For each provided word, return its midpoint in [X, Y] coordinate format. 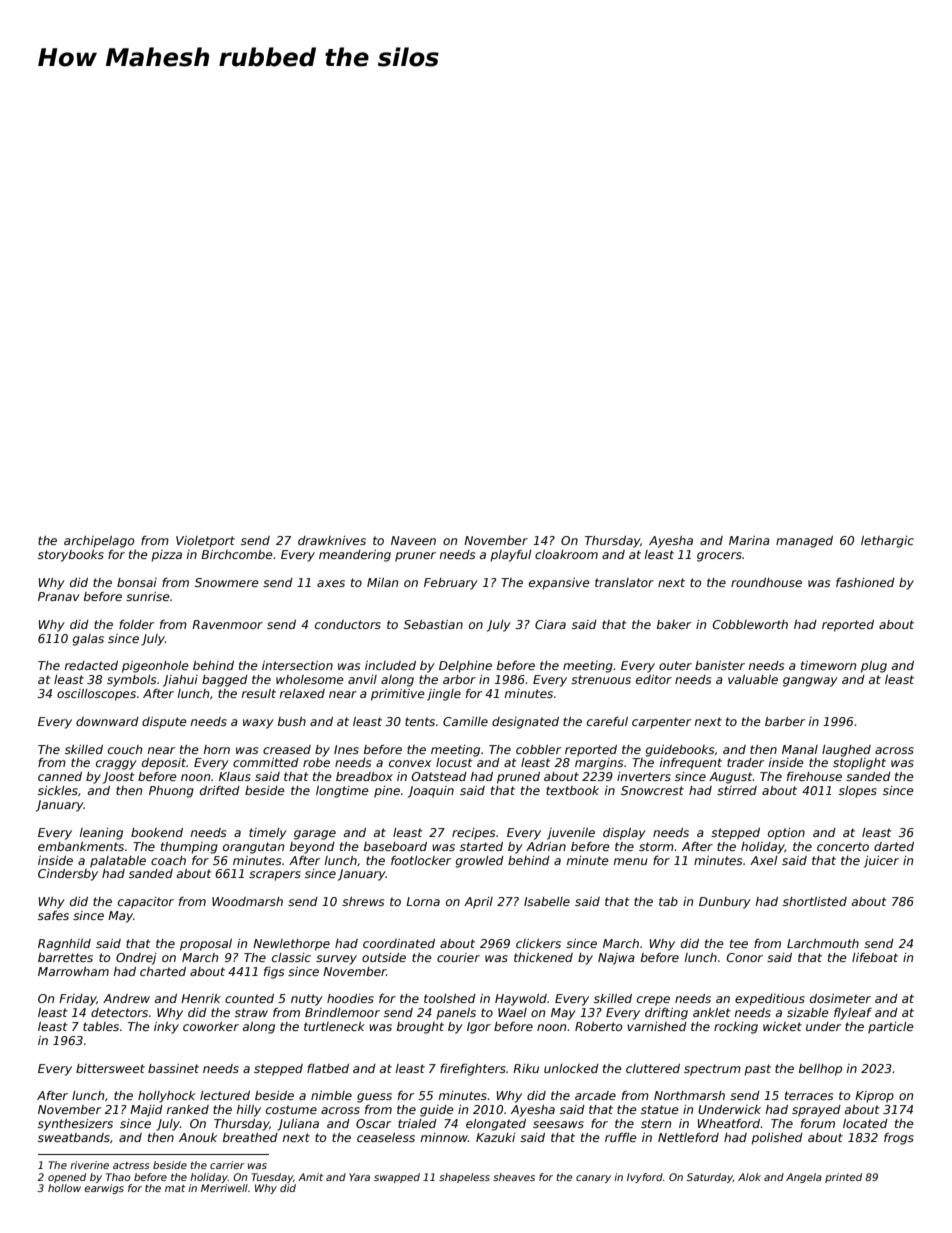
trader [745, 762]
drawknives [332, 540]
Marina [749, 540]
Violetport [205, 542]
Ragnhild [64, 945]
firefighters [473, 1069]
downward [107, 721]
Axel [764, 860]
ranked [188, 1109]
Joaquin [431, 792]
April [478, 903]
